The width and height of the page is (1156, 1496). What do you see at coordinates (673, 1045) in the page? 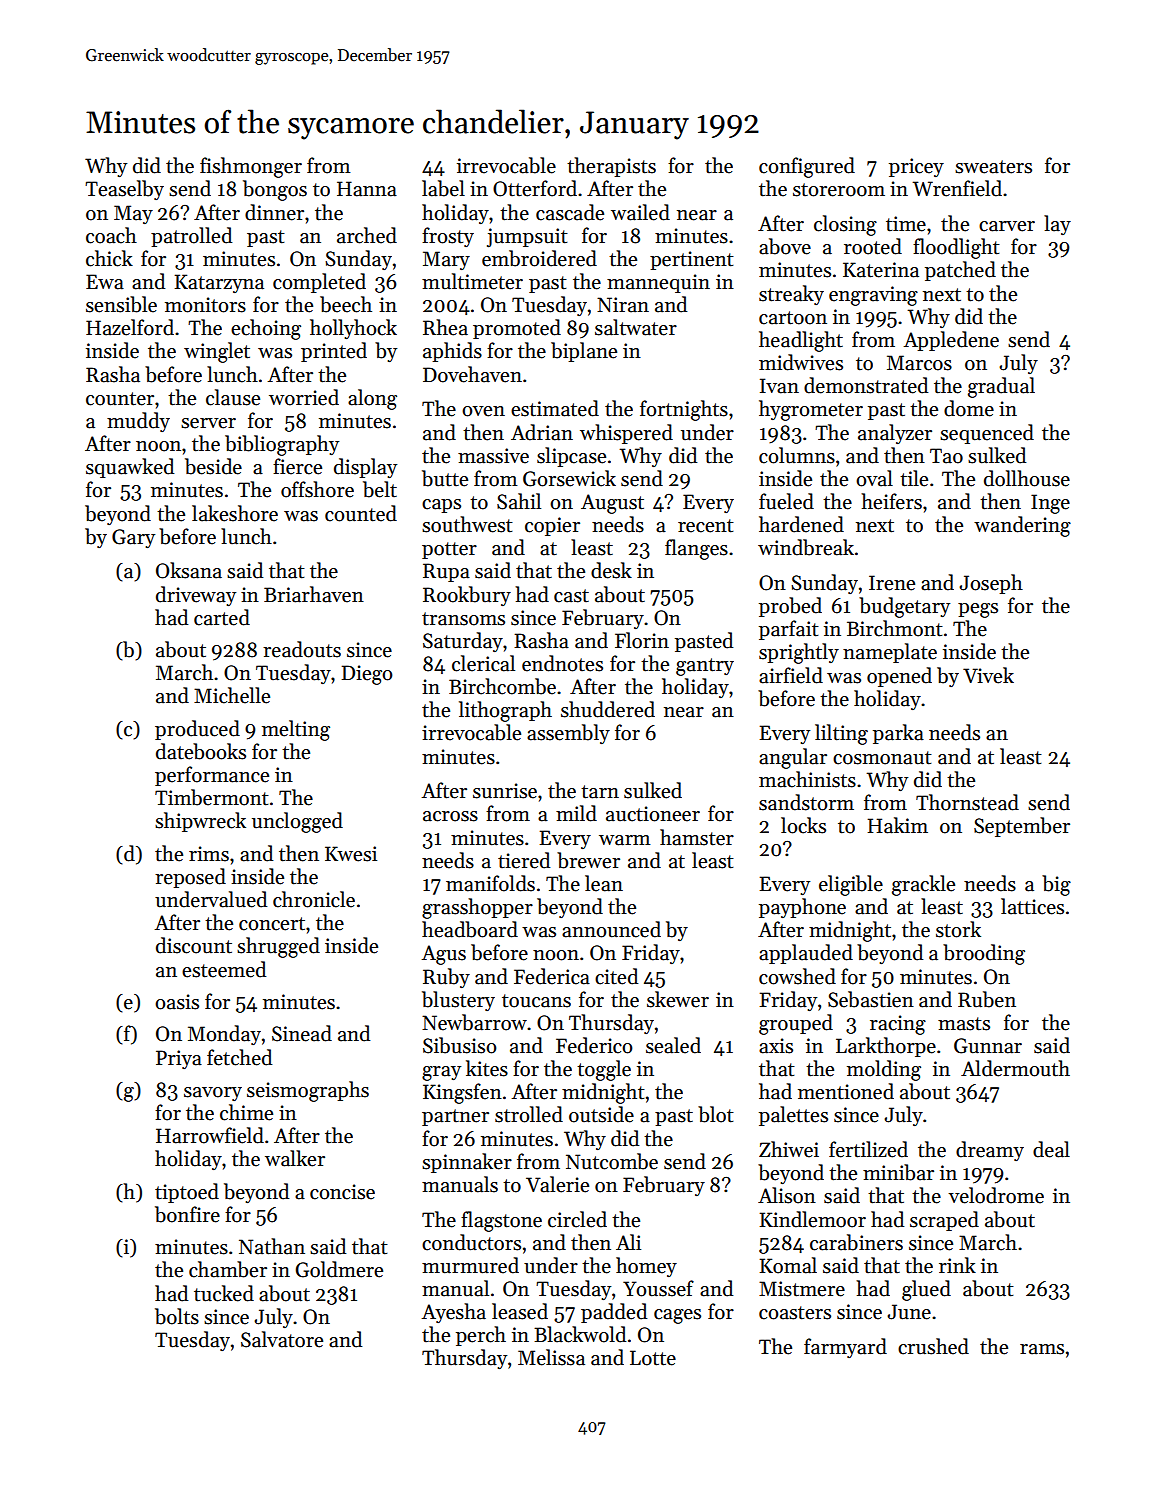
I see `sealed` at bounding box center [673, 1045].
